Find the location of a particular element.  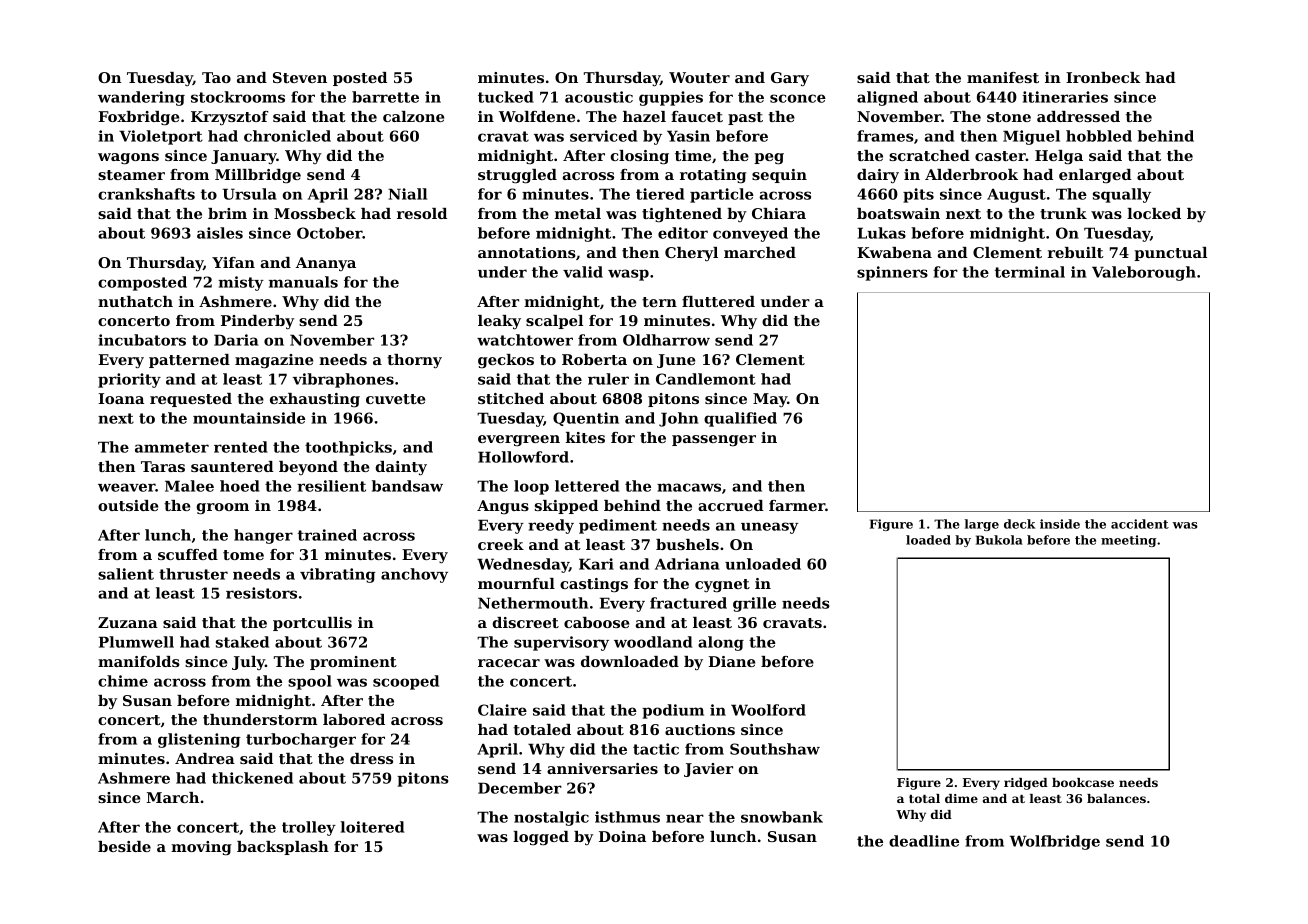

cygnet is located at coordinates (722, 585).
